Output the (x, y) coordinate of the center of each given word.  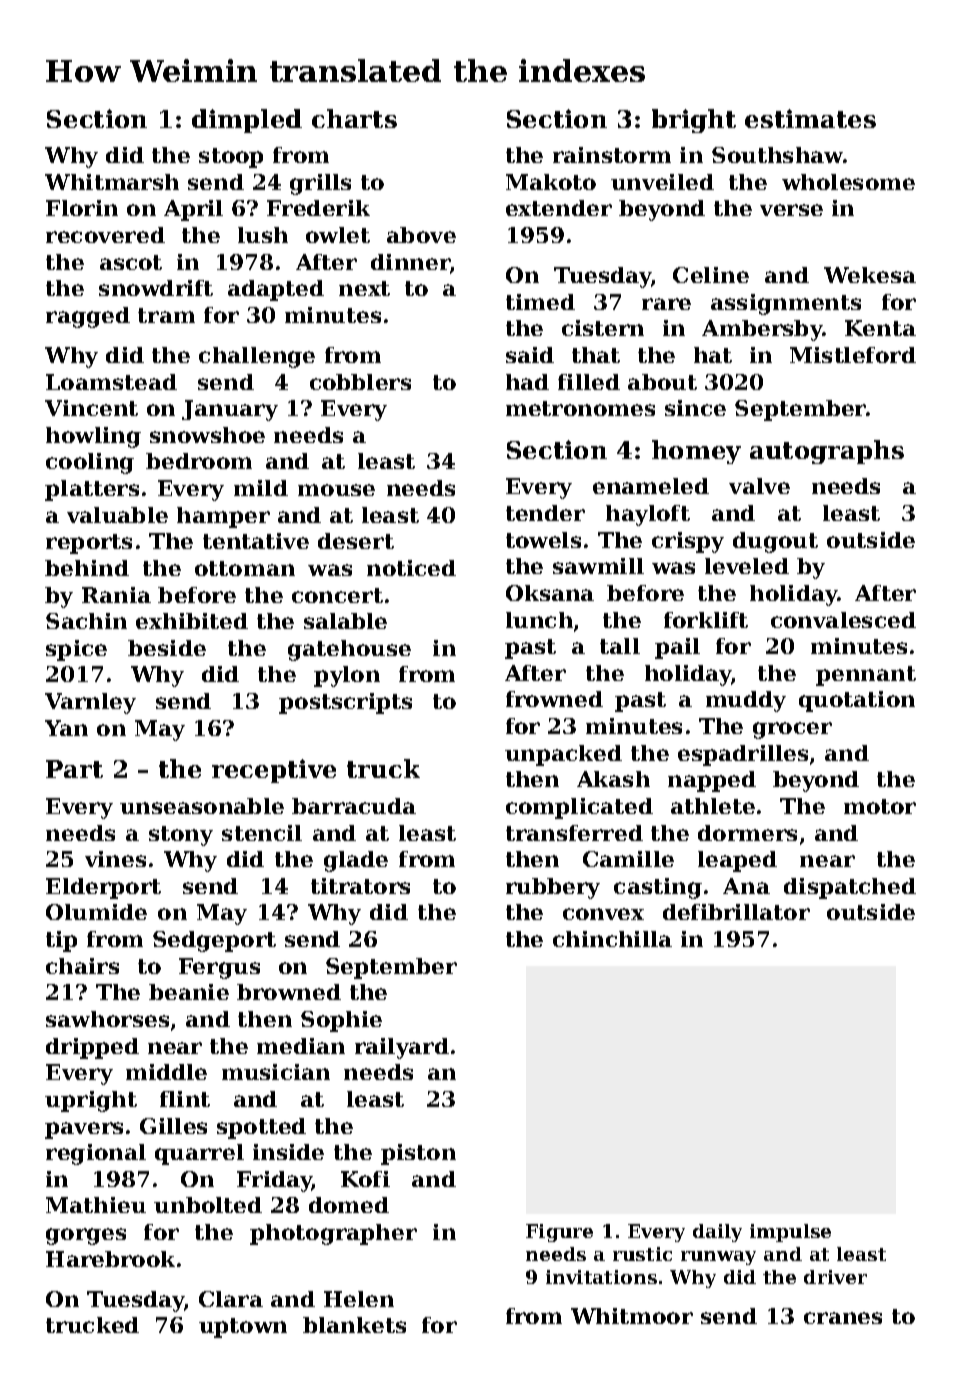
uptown (243, 1328)
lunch (539, 620)
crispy (688, 542)
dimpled (247, 121)
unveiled (662, 182)
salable (345, 621)
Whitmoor (632, 1316)
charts (354, 118)
